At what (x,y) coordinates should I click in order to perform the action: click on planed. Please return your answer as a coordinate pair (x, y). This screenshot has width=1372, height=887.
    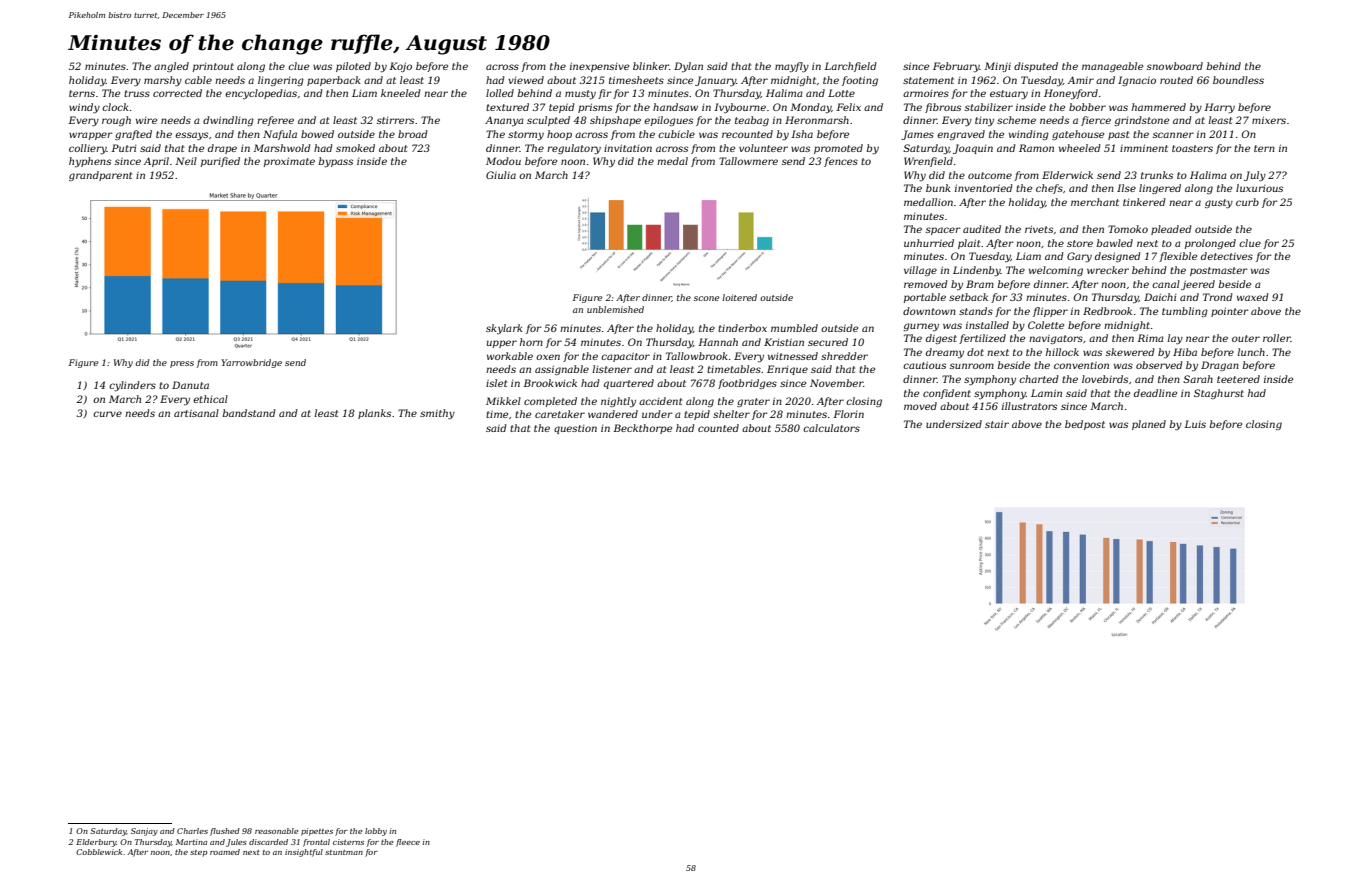
    Looking at the image, I should click on (1149, 425).
